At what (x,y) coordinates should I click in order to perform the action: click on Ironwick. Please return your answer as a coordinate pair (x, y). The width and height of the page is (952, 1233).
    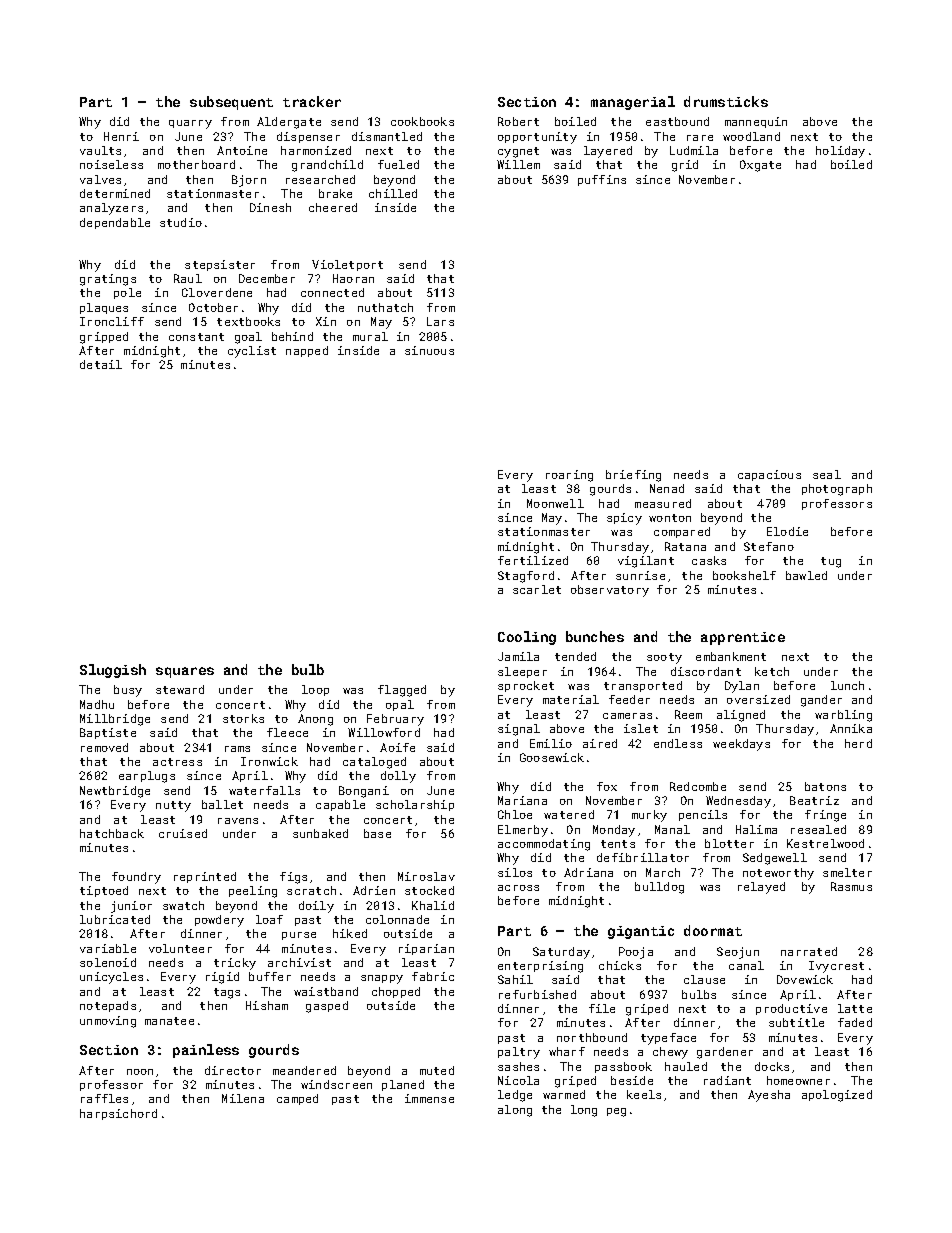
    Looking at the image, I should click on (269, 761).
